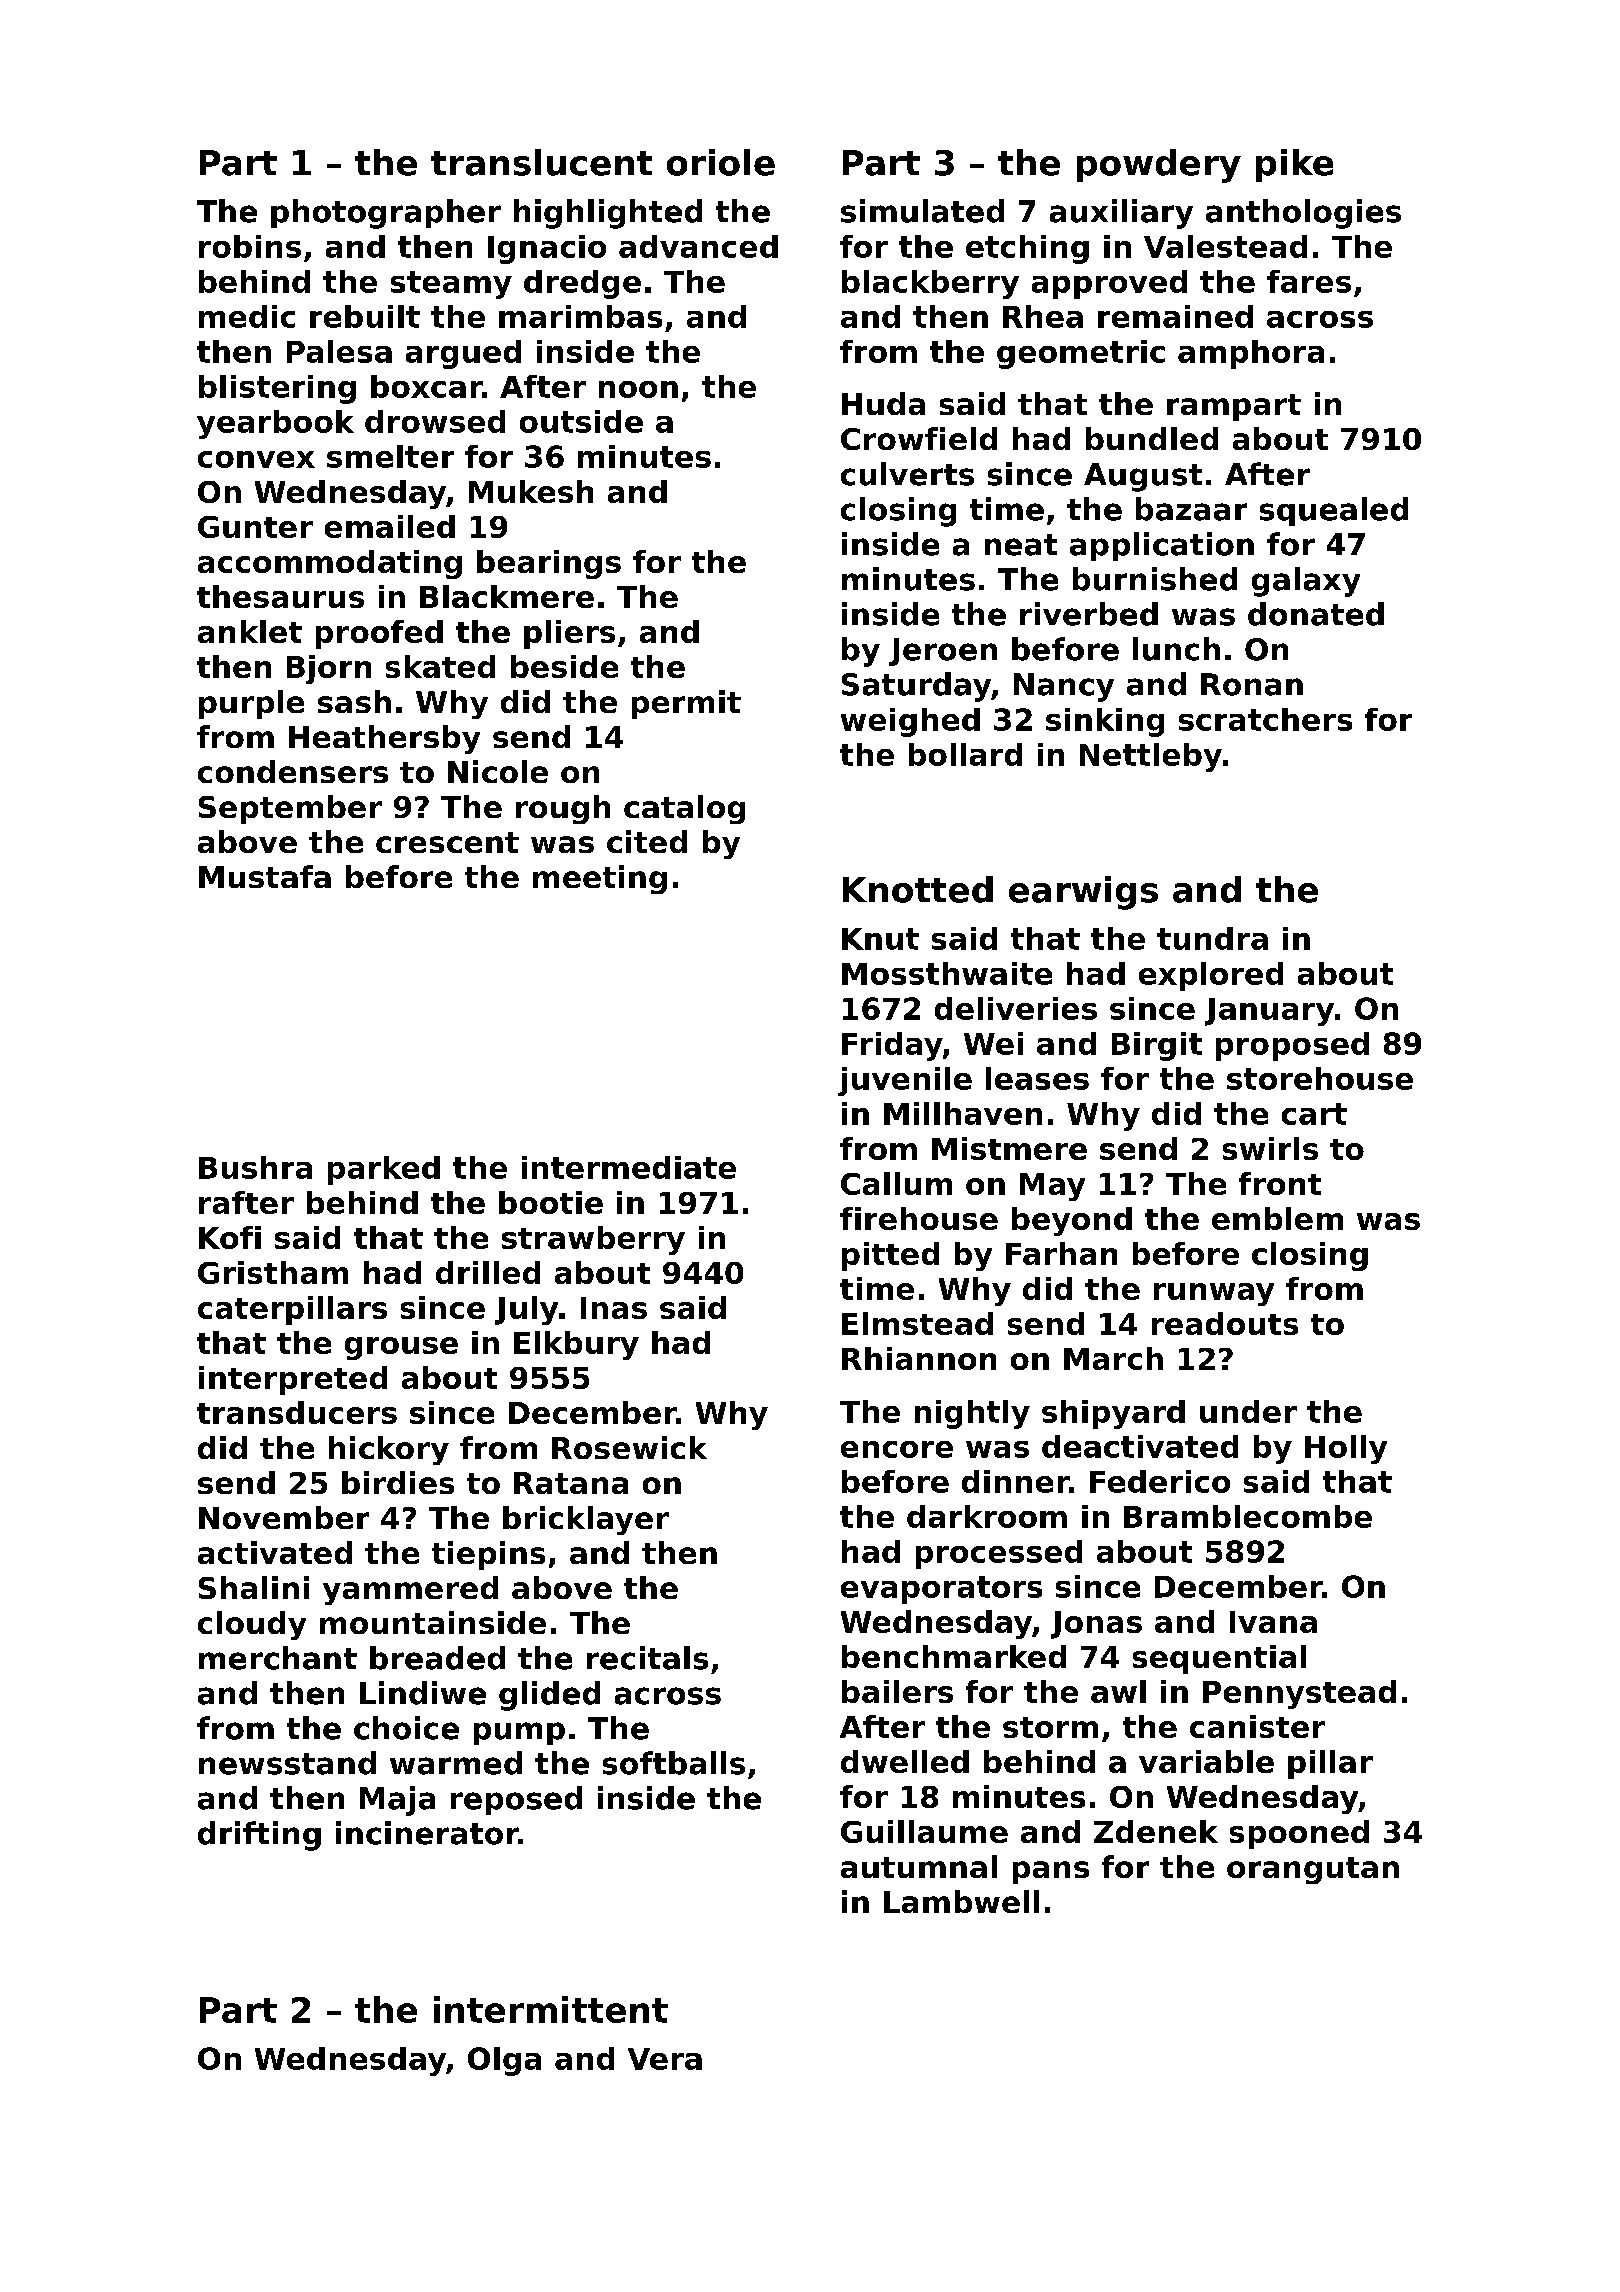  I want to click on Shalini, so click(254, 1587).
